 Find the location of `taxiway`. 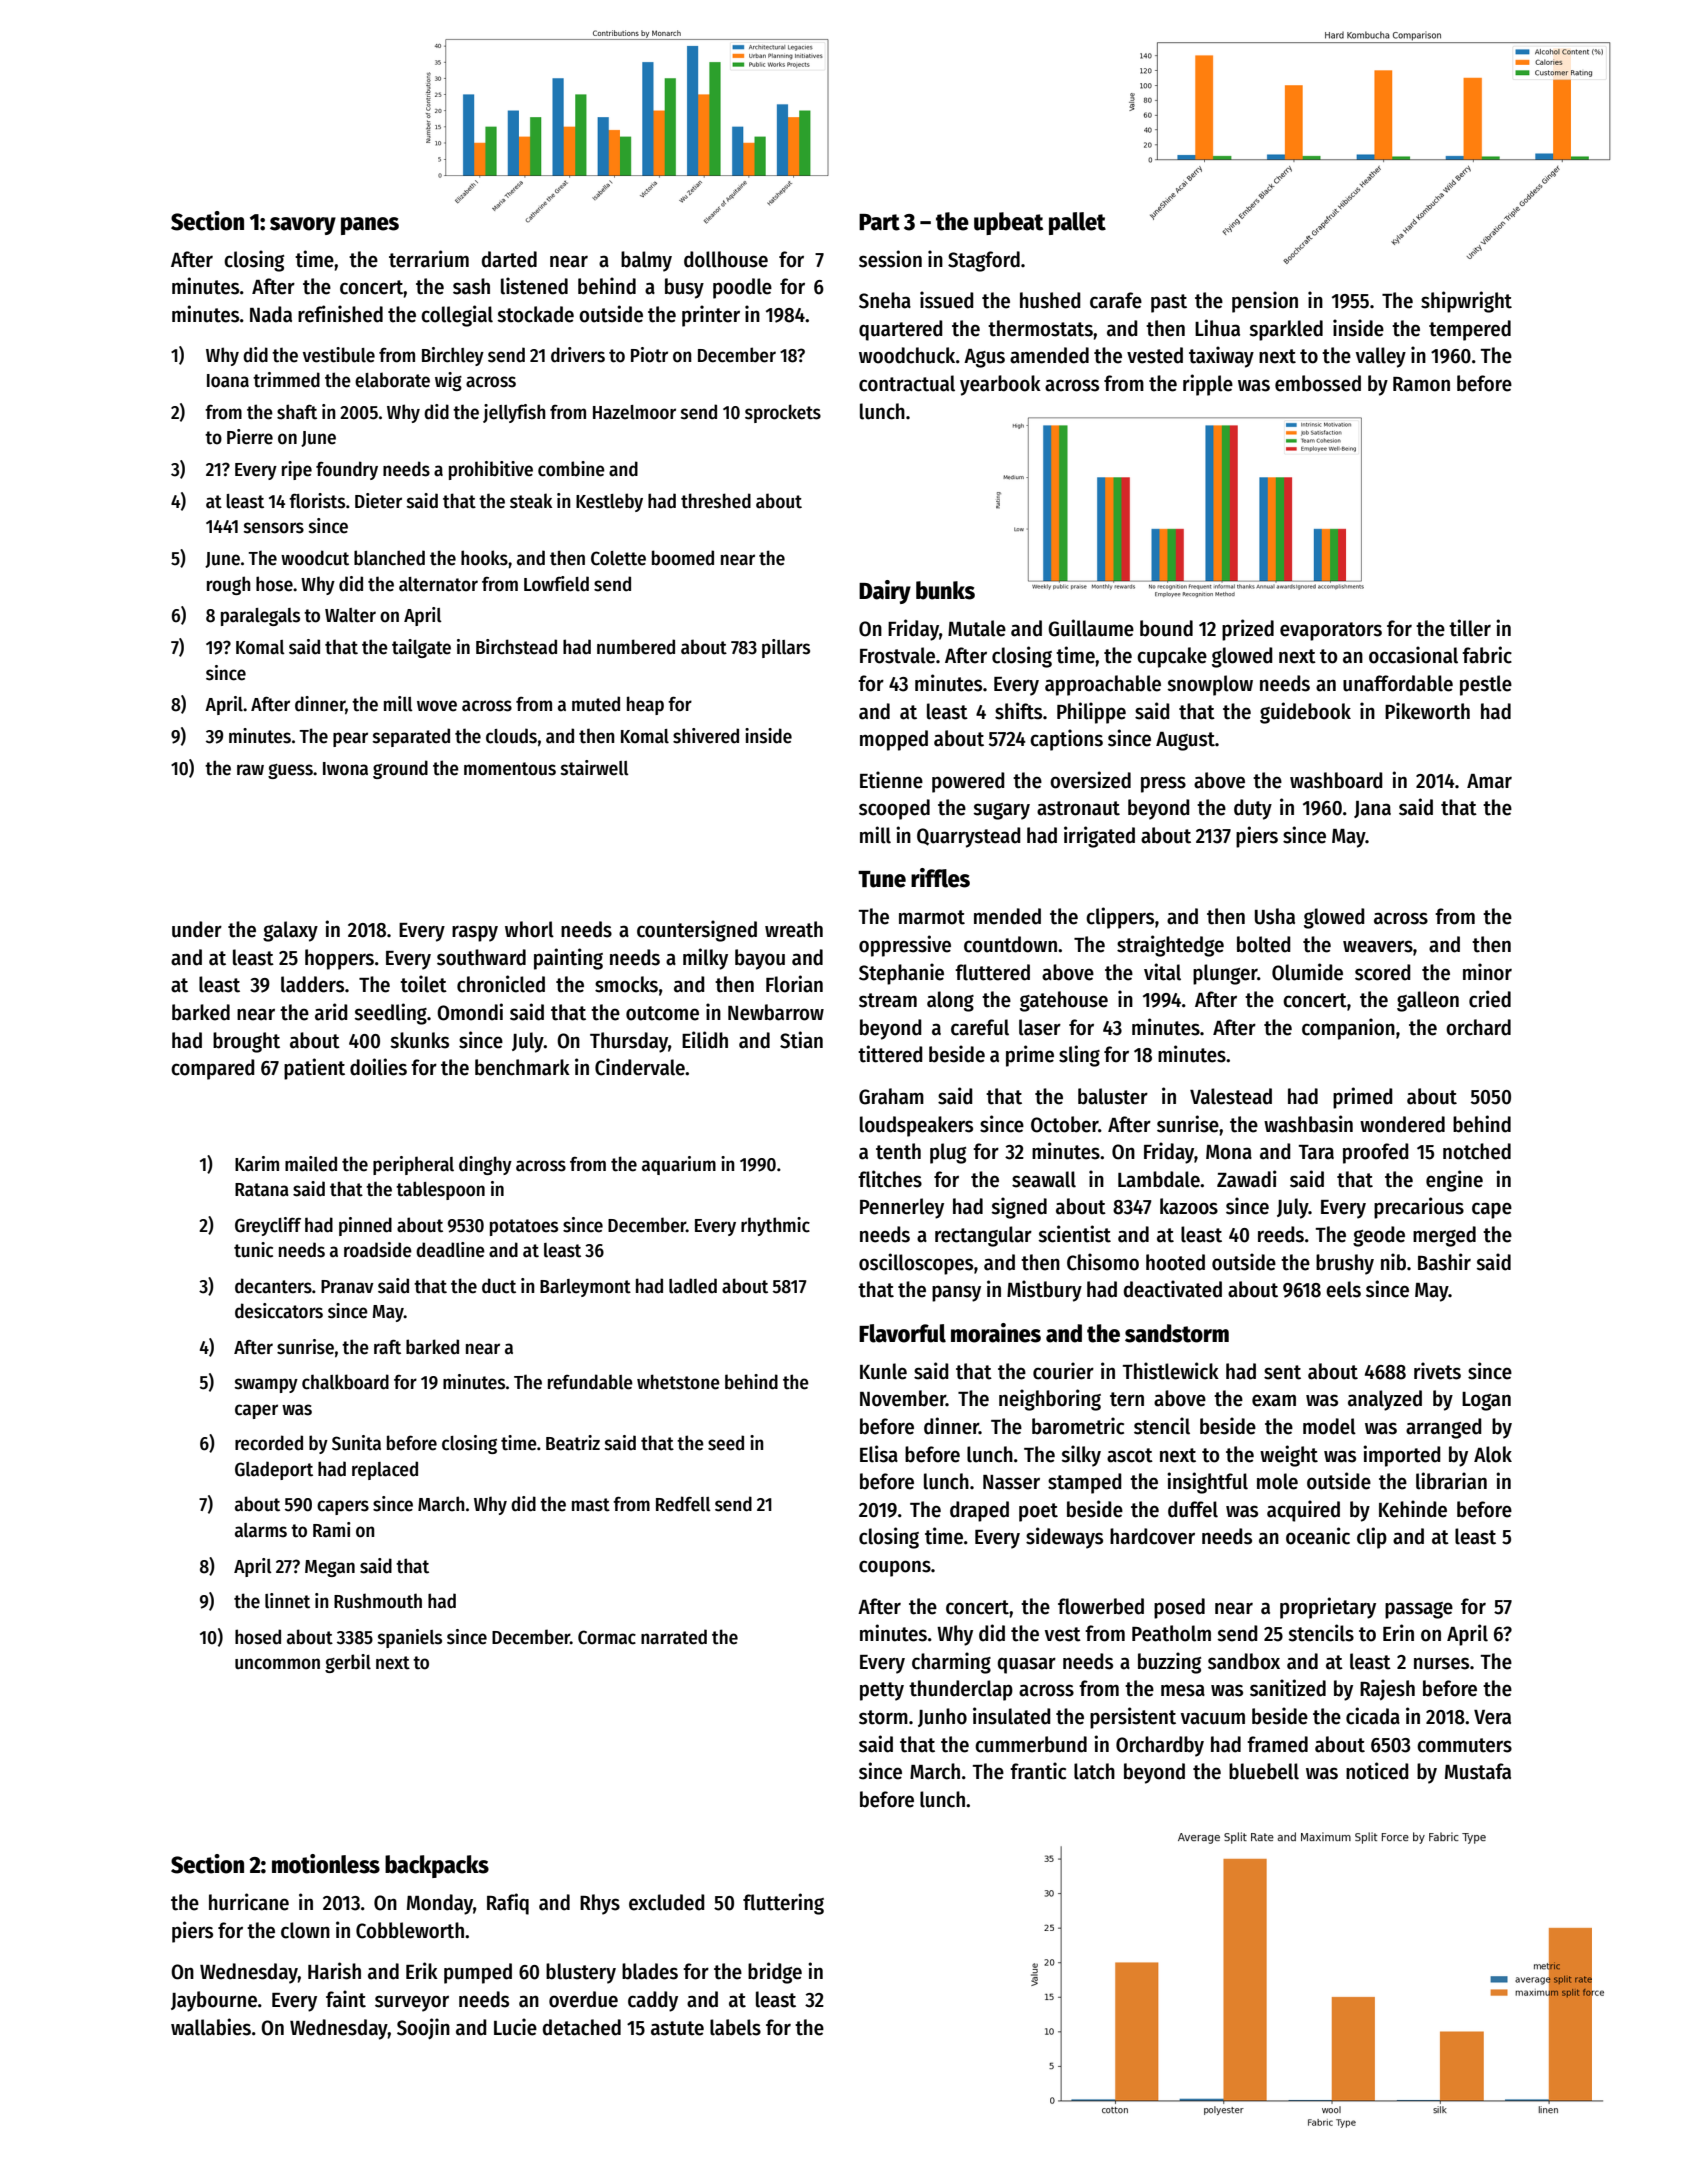

taxiway is located at coordinates (1221, 357).
